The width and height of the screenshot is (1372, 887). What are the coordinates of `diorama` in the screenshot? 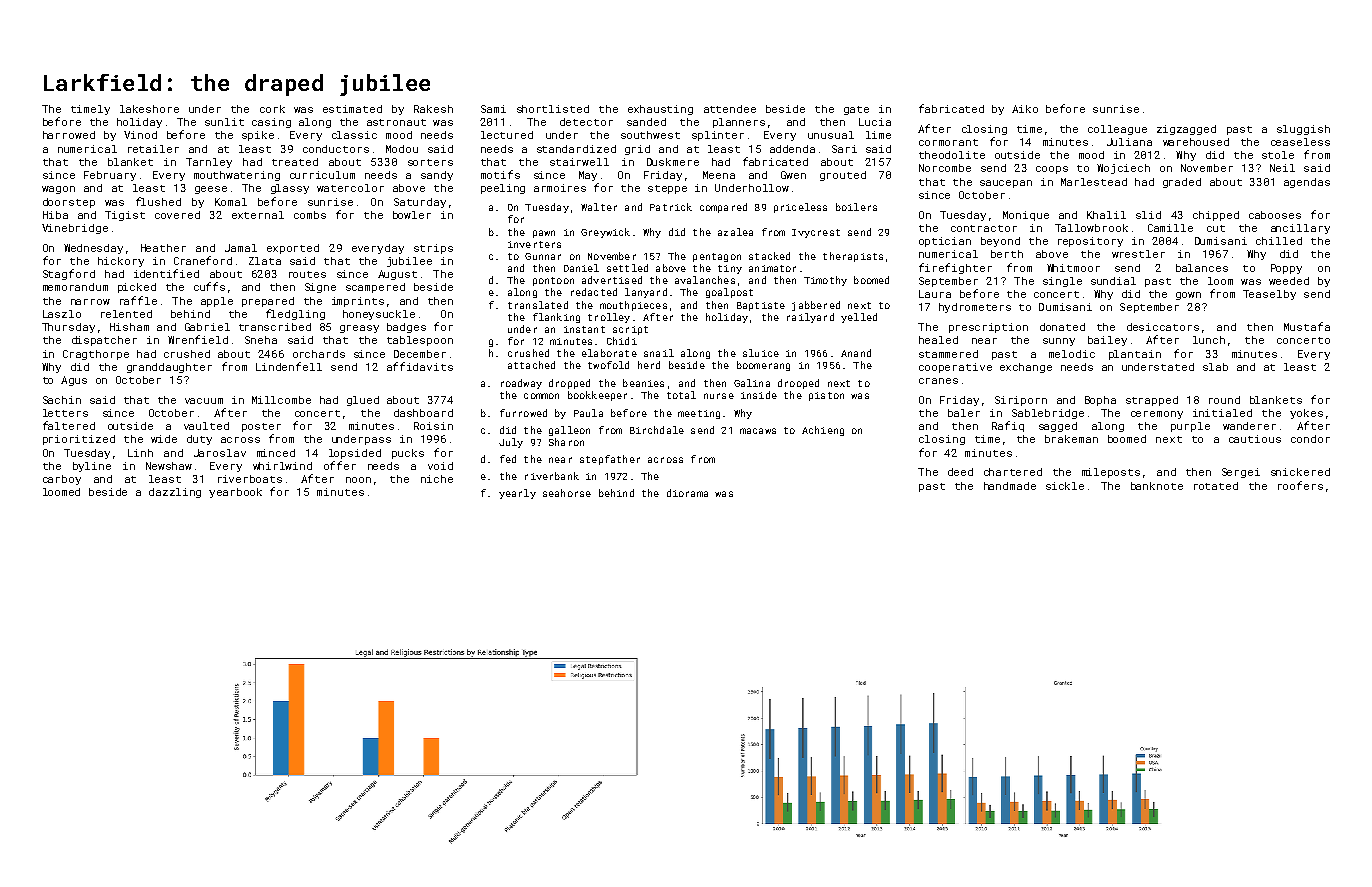 It's located at (687, 493).
